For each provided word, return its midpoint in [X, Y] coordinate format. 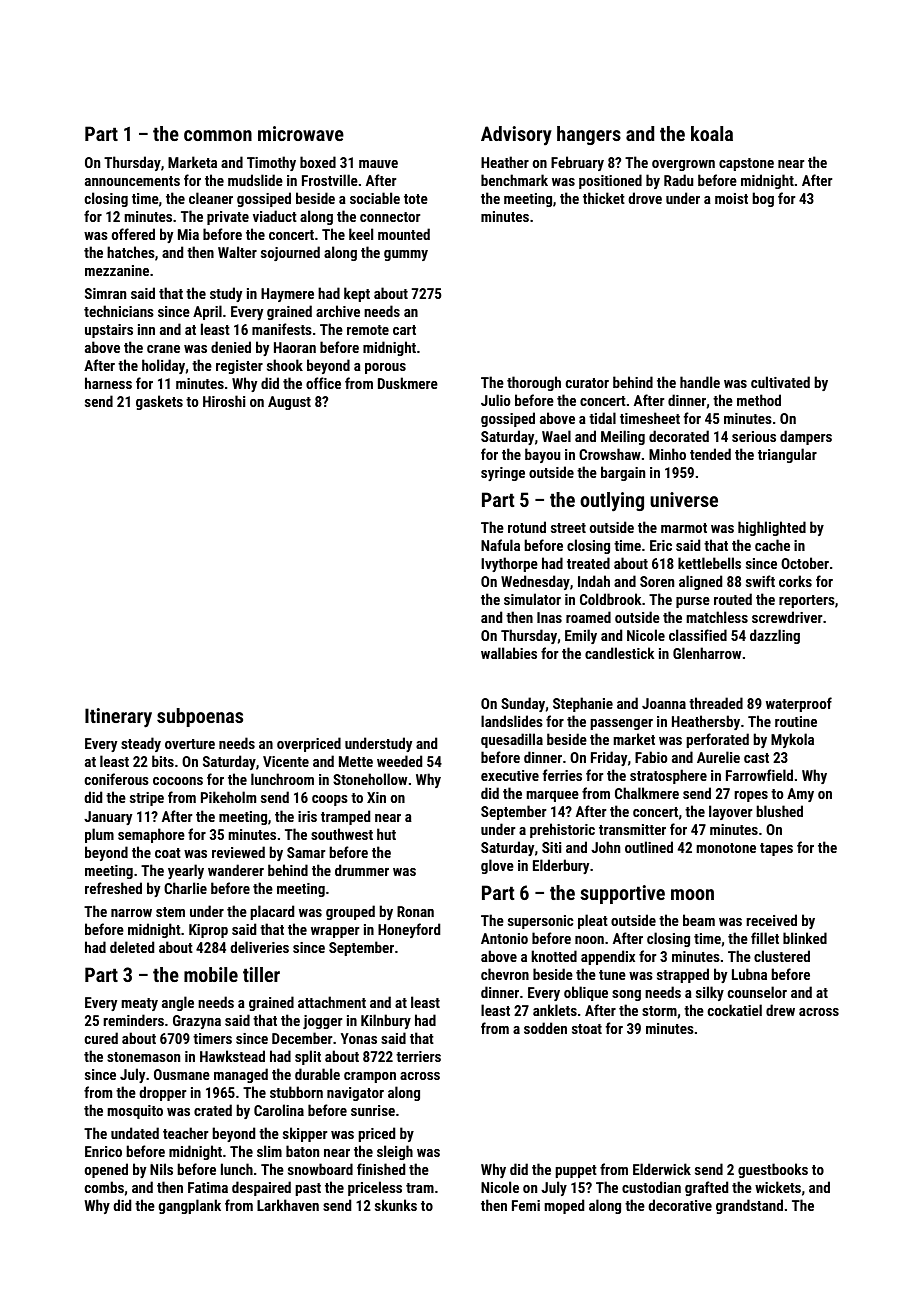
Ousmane [182, 1074]
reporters [807, 601]
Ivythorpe [509, 564]
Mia [188, 234]
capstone [746, 164]
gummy [406, 255]
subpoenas [200, 717]
